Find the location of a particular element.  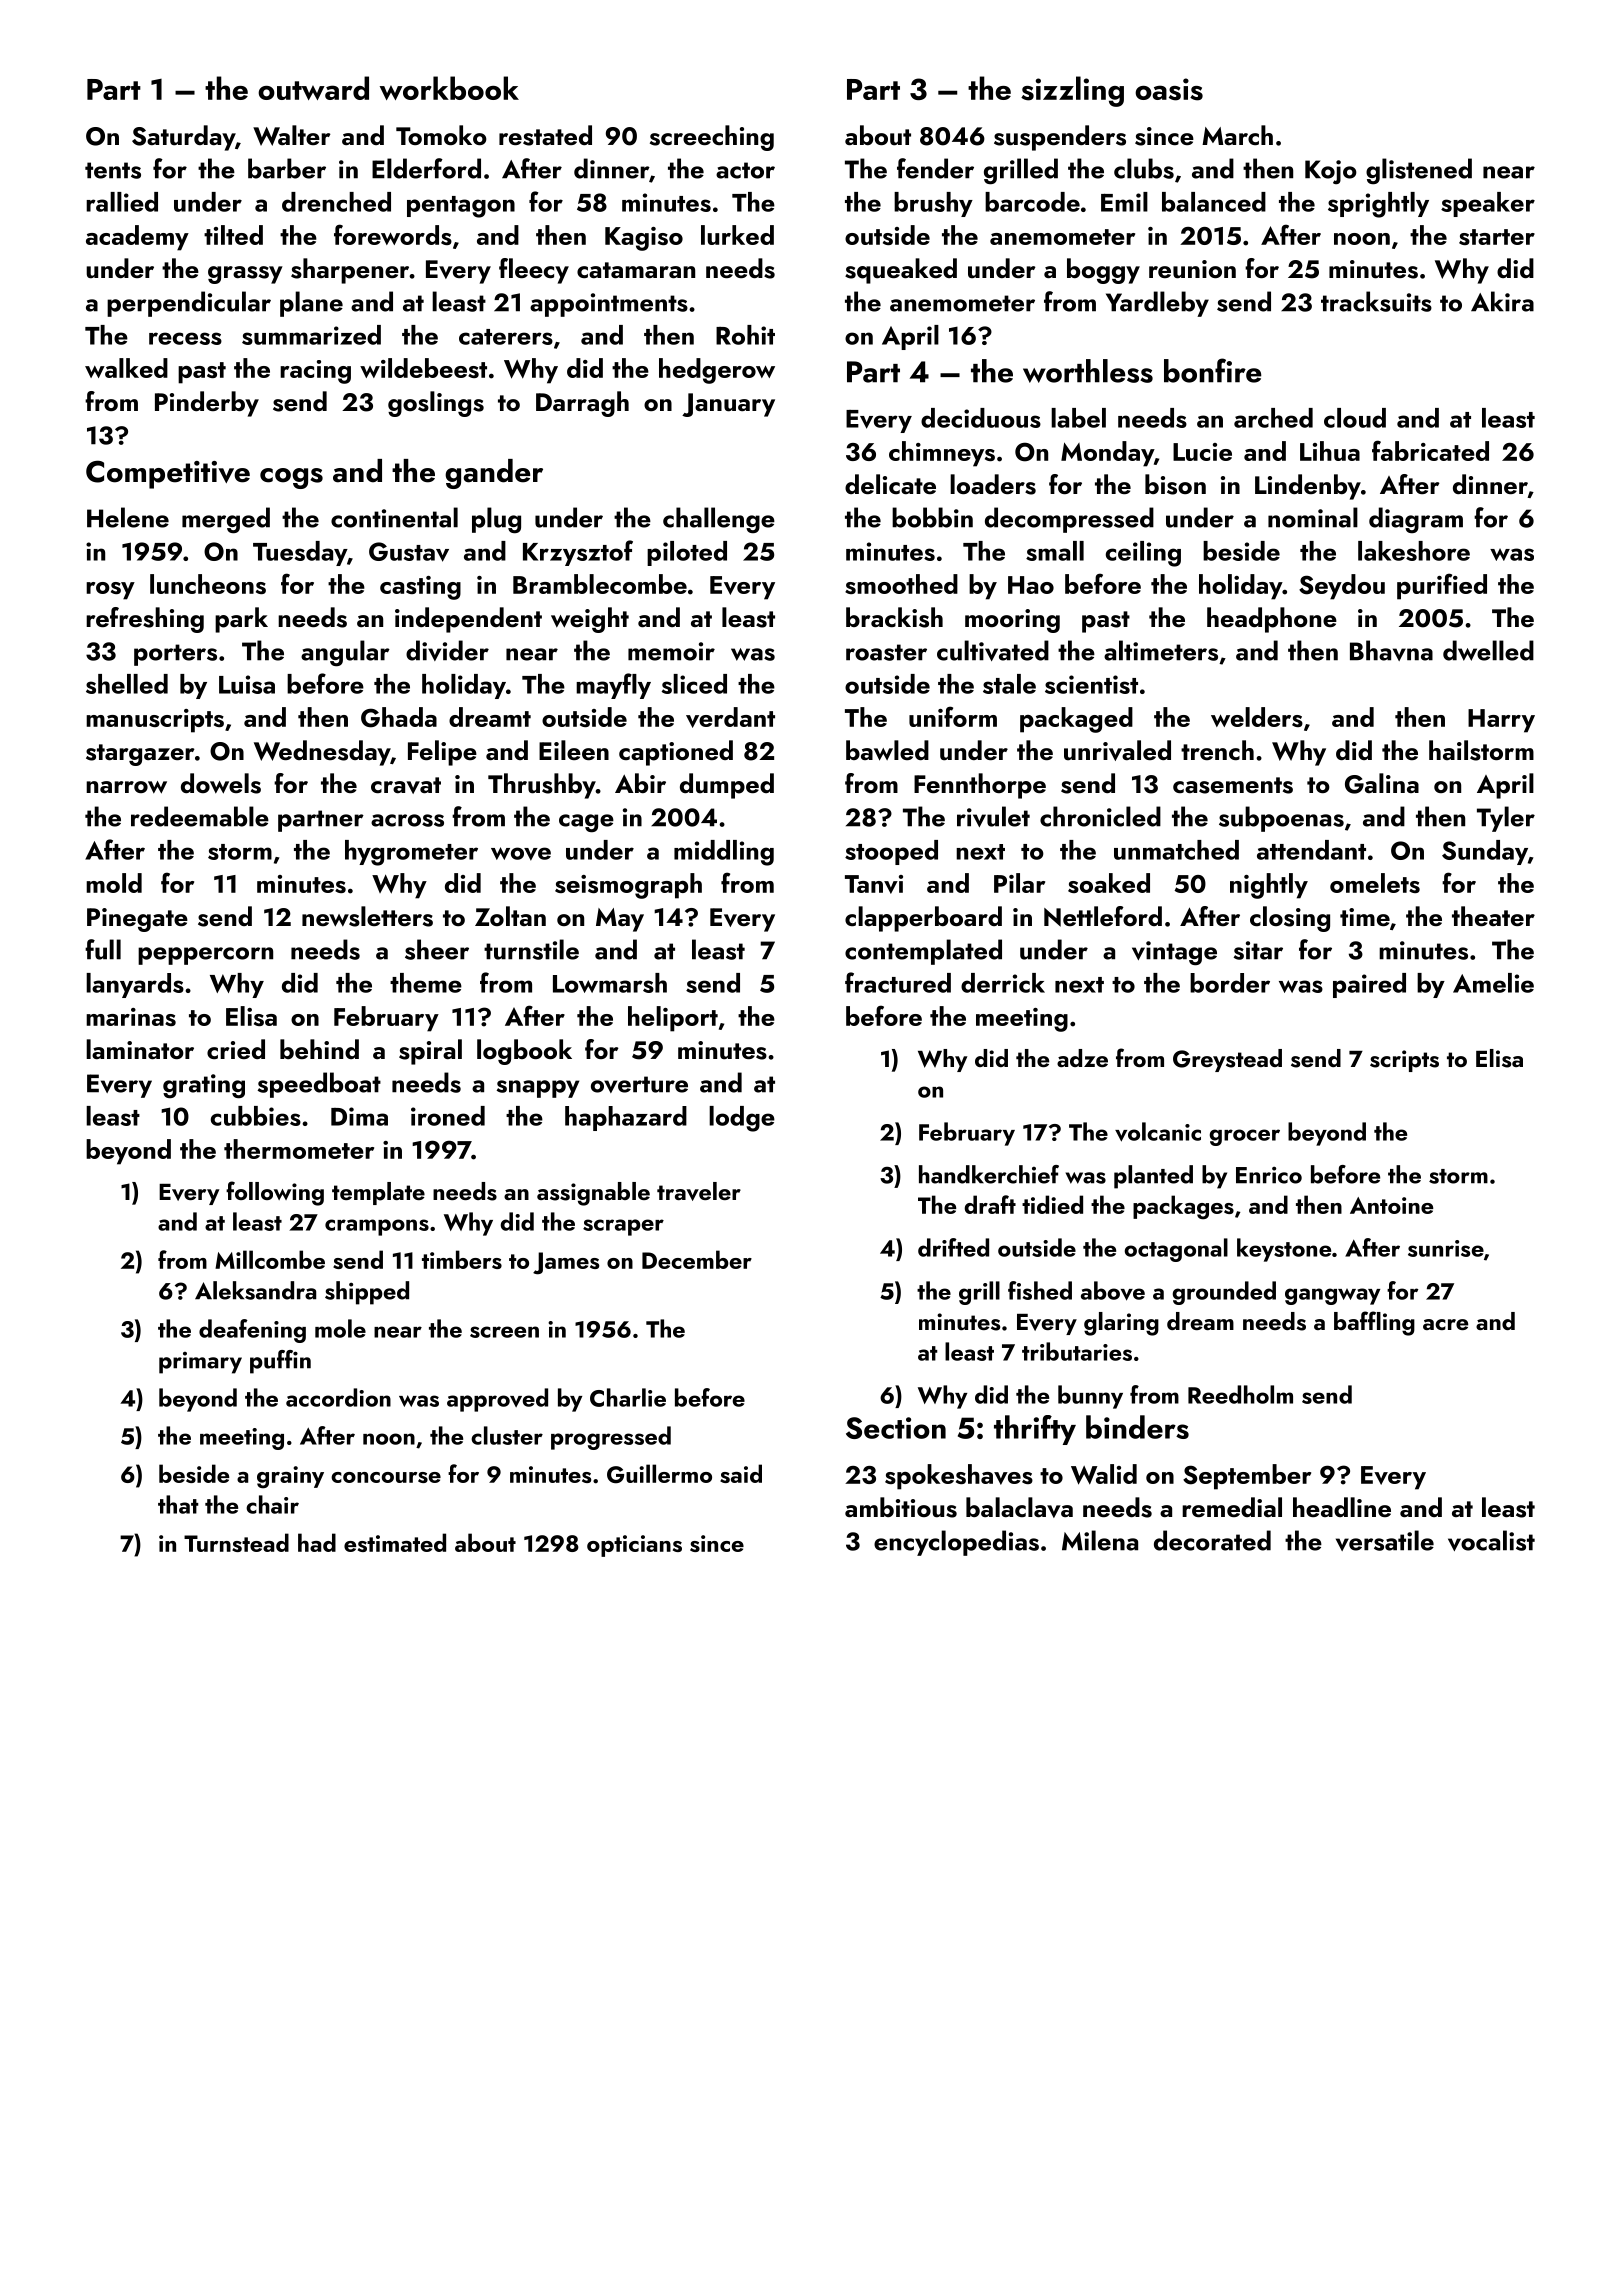

workbook is located at coordinates (449, 88).
